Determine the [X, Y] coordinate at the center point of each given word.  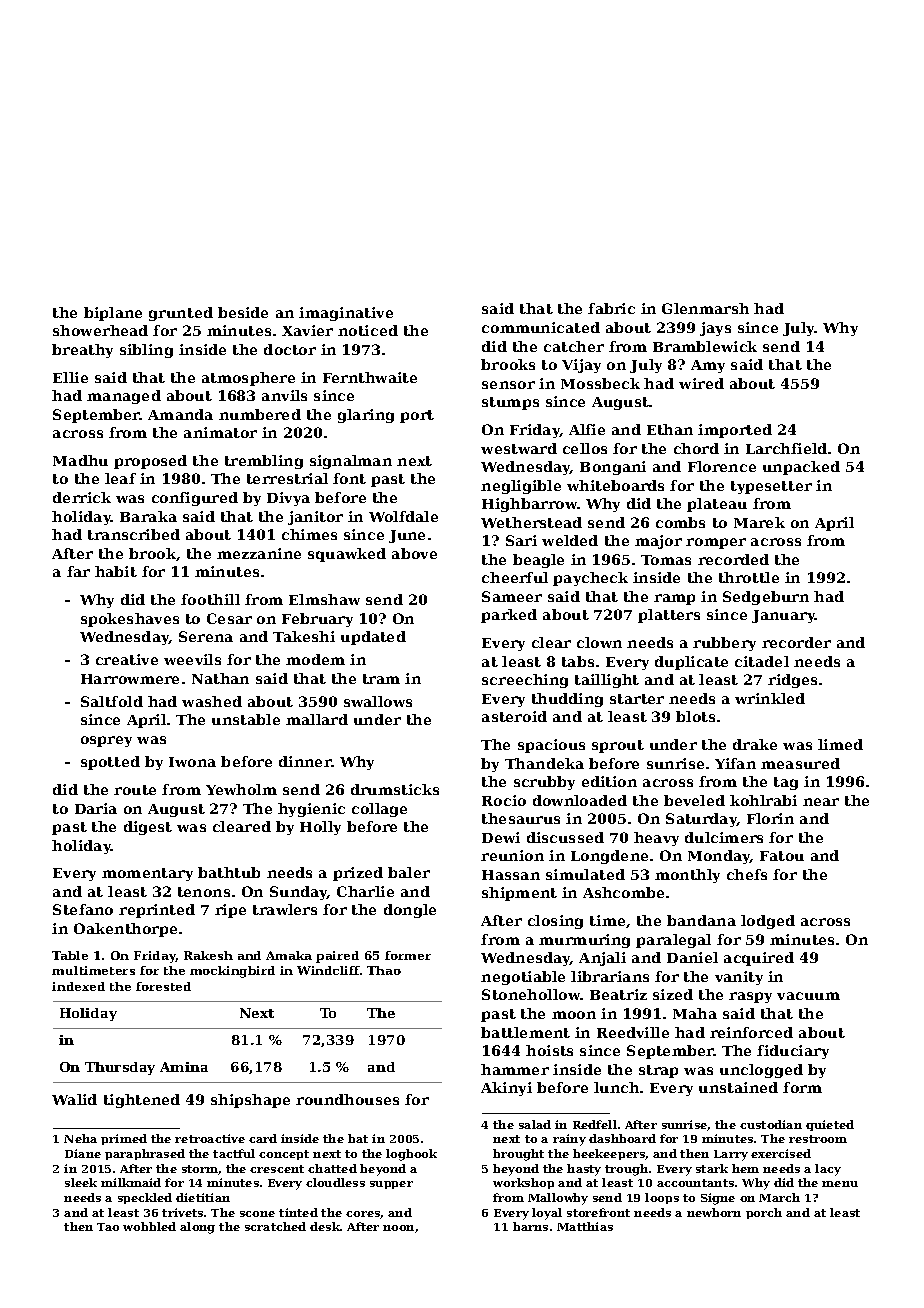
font [349, 478]
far [78, 571]
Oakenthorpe [125, 930]
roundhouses [347, 1099]
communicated [541, 327]
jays [715, 329]
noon [398, 1228]
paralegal [673, 941]
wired [701, 383]
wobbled [149, 1226]
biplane [113, 314]
